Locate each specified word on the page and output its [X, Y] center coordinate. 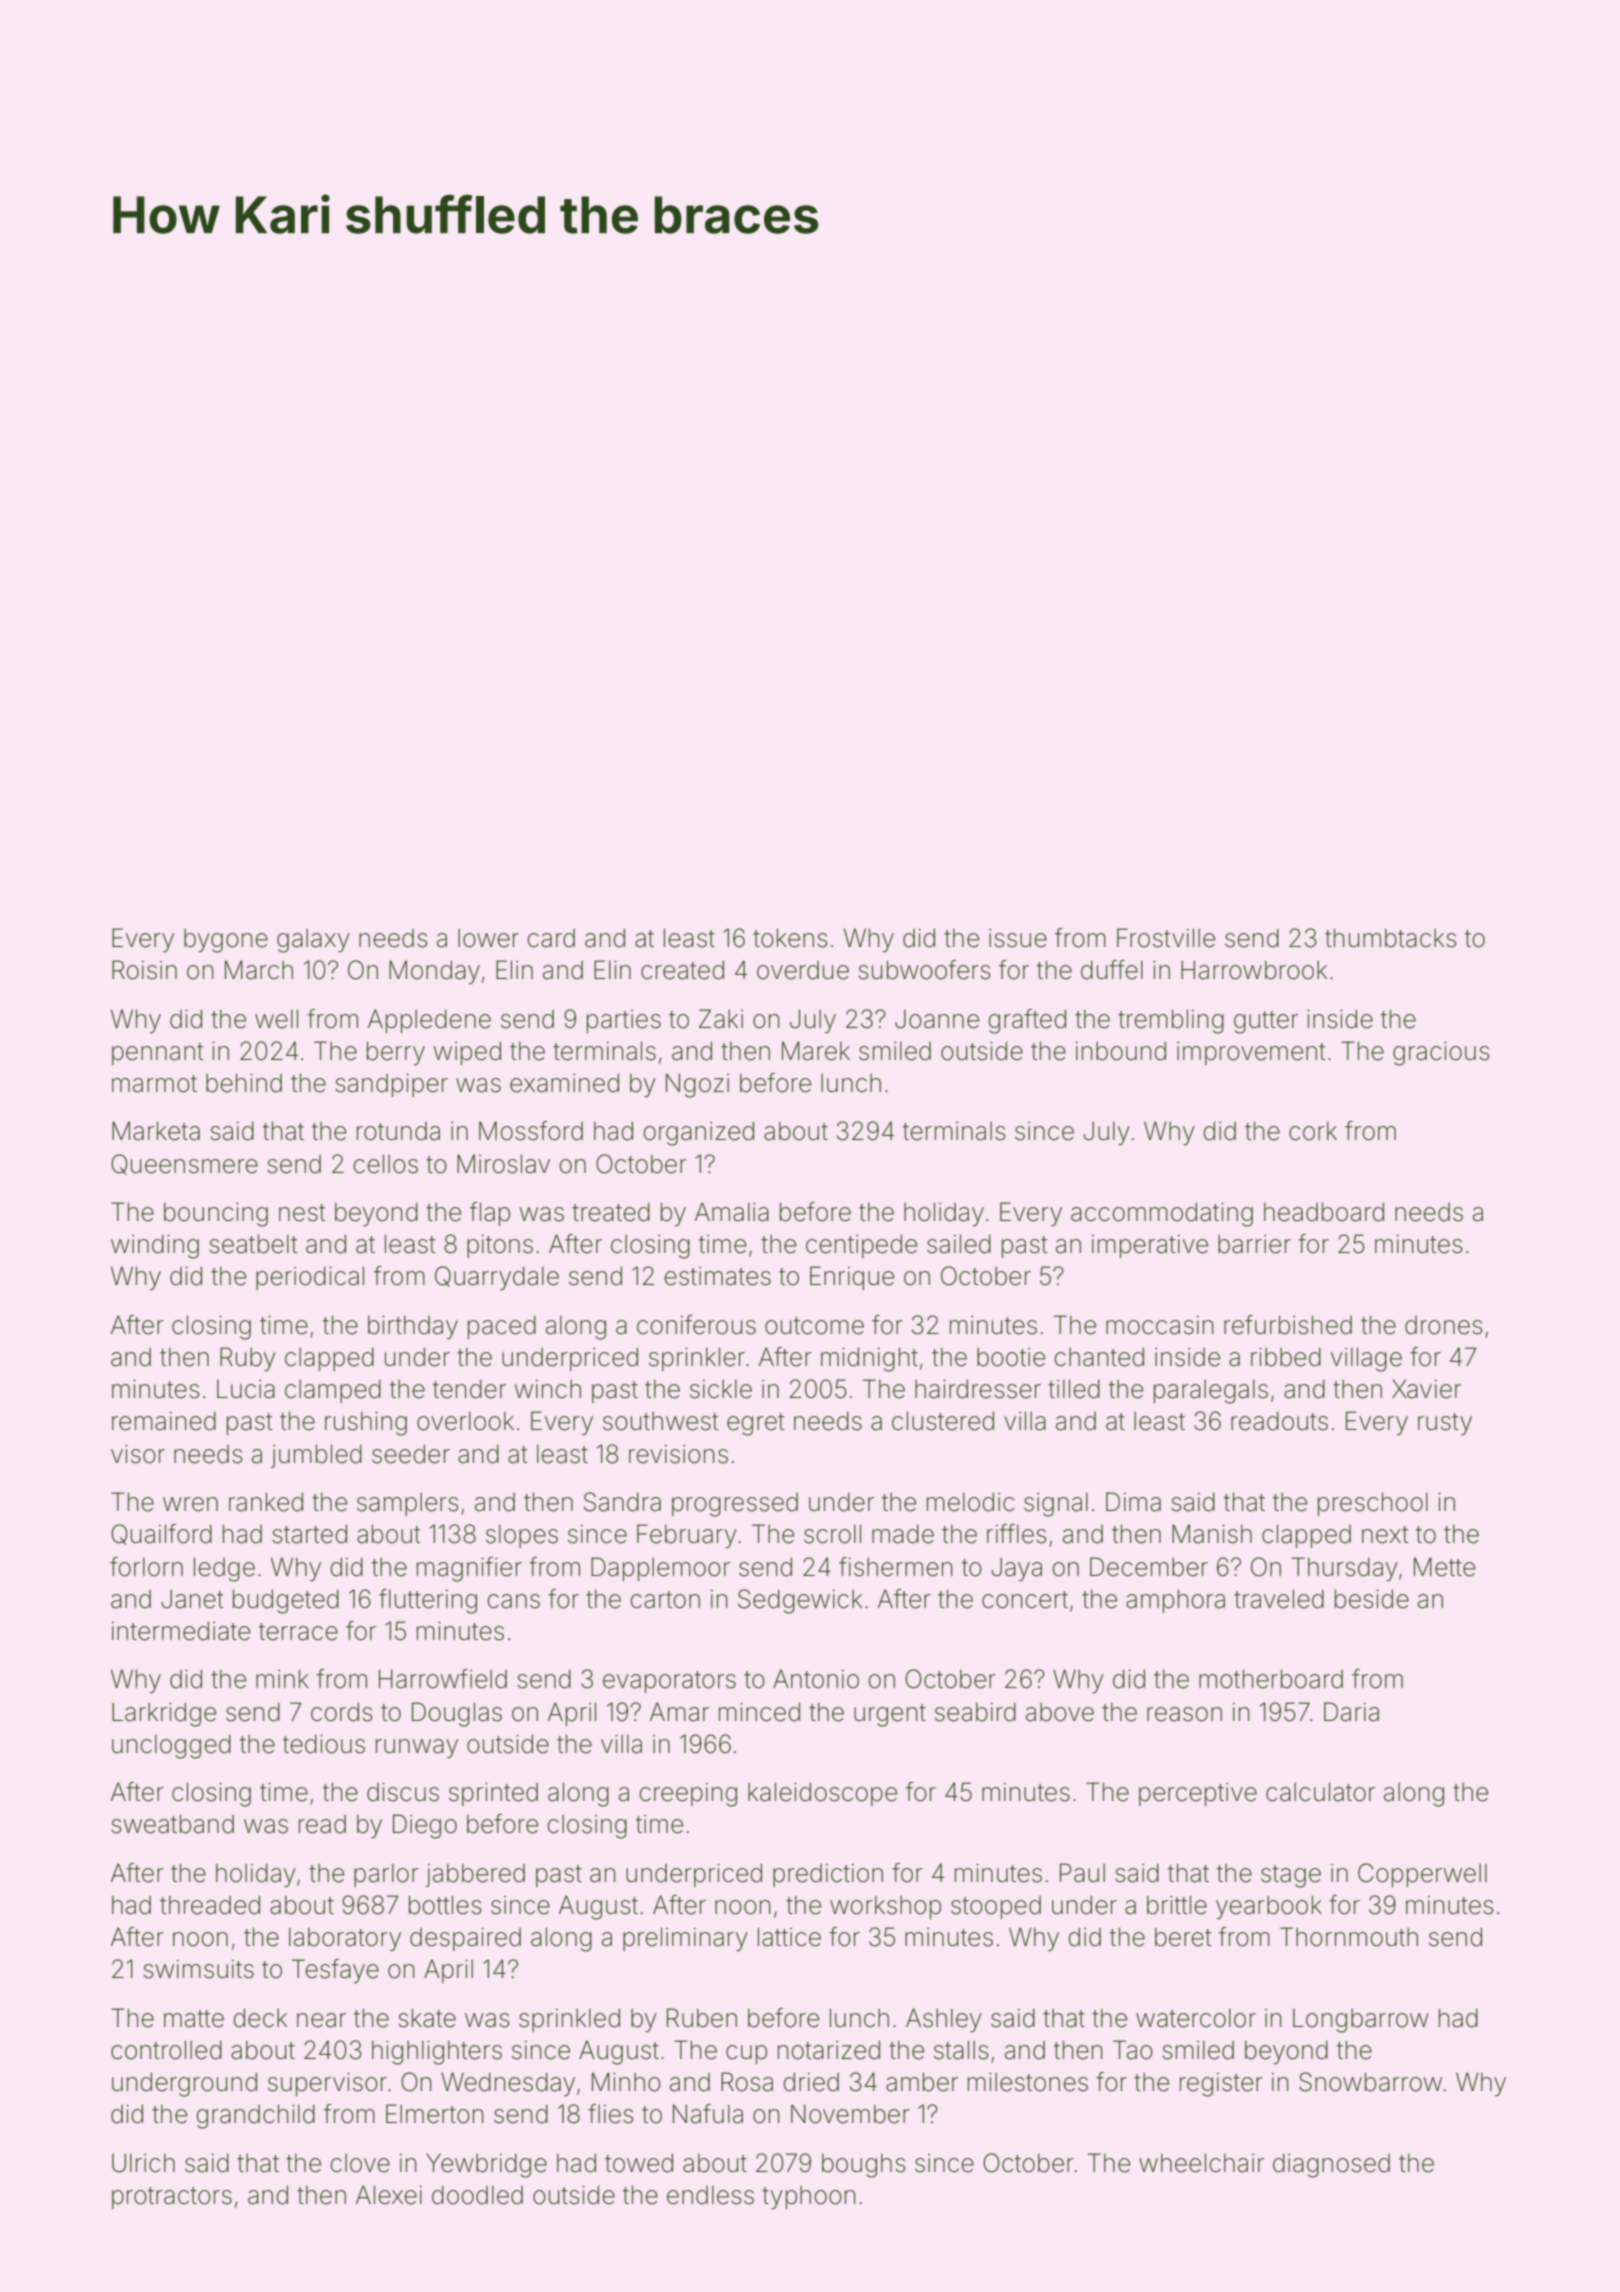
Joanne [937, 1019]
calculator [1320, 1792]
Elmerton [435, 2114]
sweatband [172, 1824]
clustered [943, 1421]
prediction [828, 1875]
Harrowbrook [1254, 970]
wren [190, 1504]
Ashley [944, 2020]
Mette [1444, 1567]
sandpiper [391, 1085]
